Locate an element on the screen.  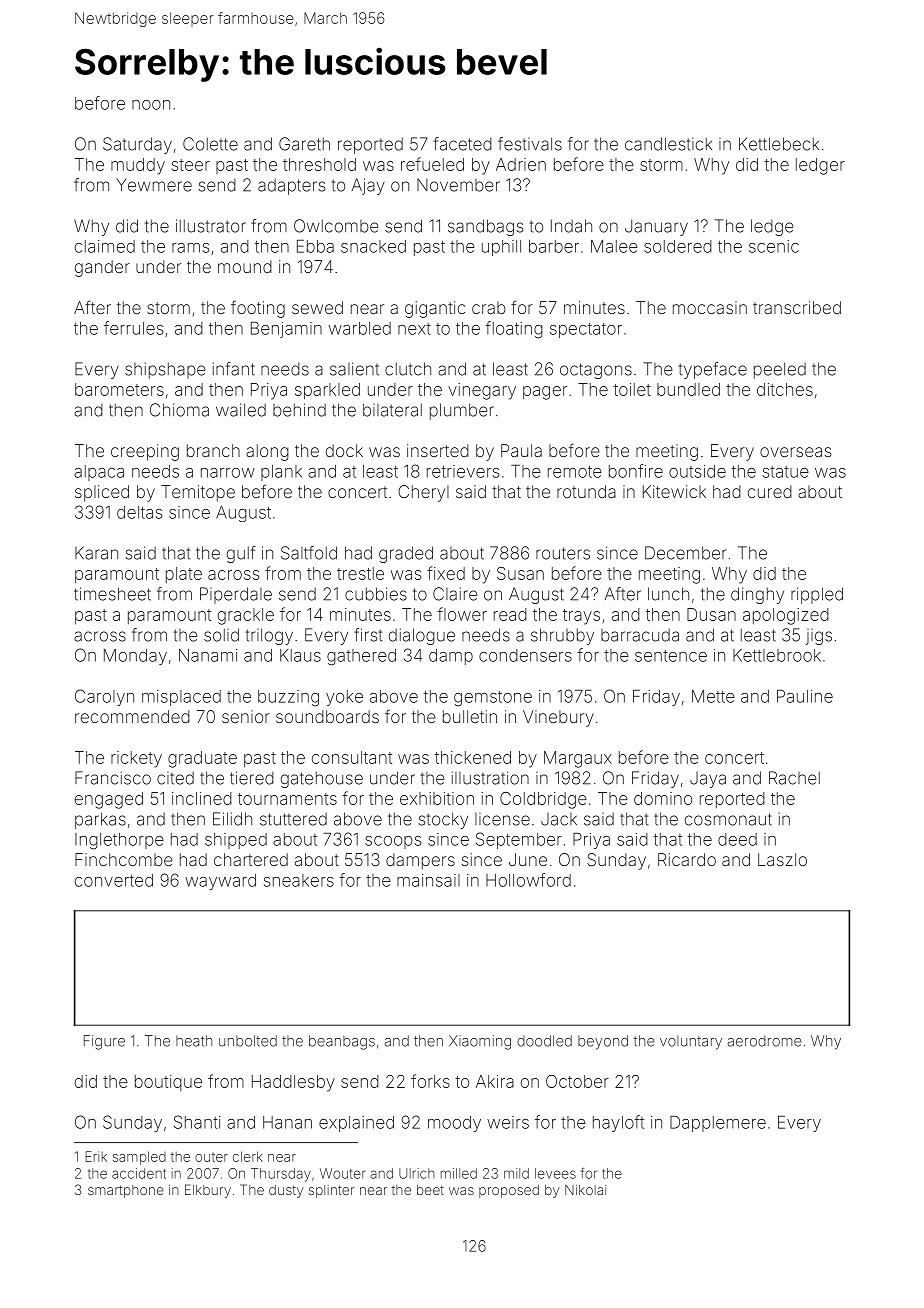
footing is located at coordinates (258, 309).
